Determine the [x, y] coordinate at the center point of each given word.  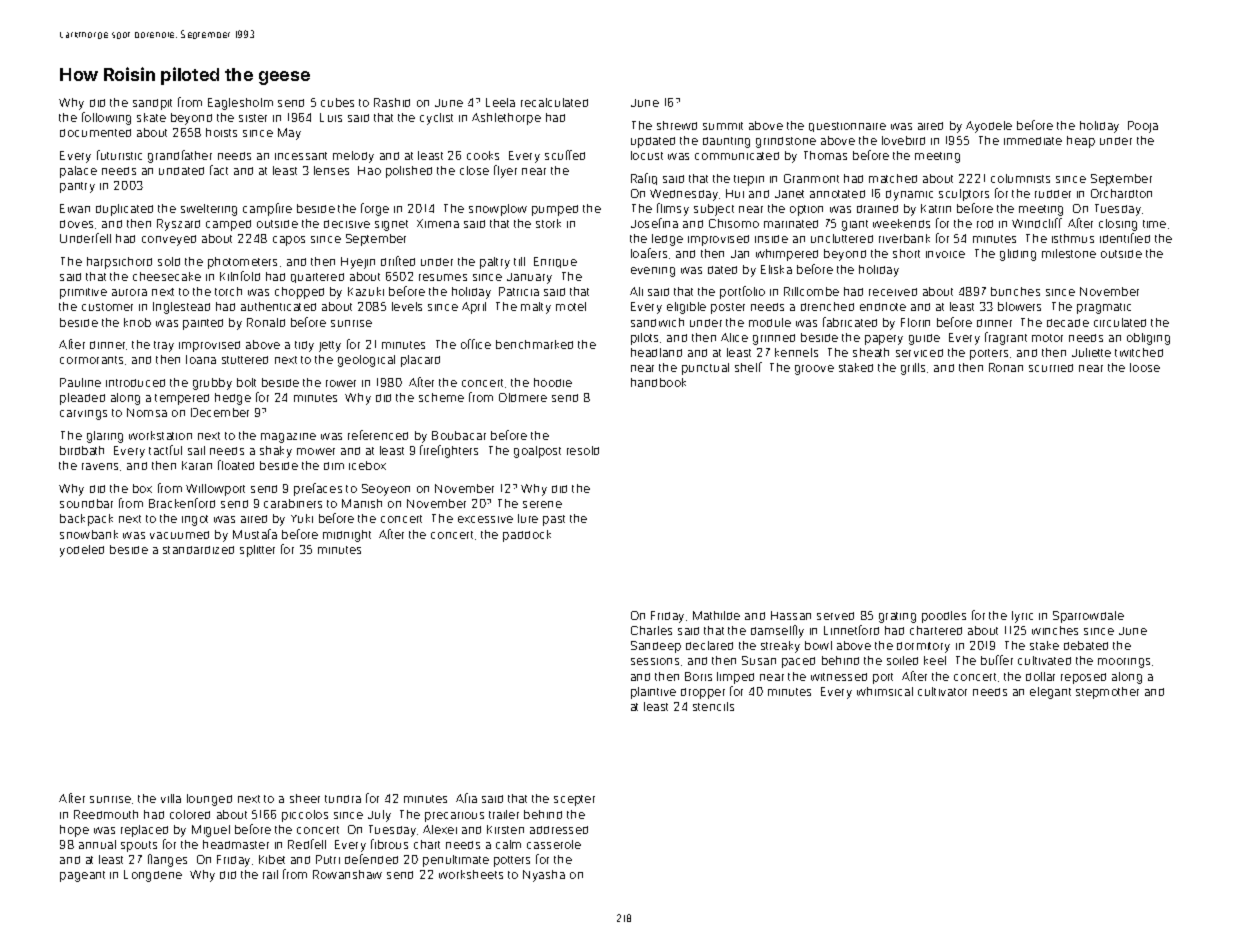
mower [316, 451]
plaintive [653, 693]
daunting [726, 142]
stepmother [1107, 693]
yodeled [82, 551]
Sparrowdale [1088, 617]
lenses [331, 170]
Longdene [153, 876]
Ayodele [989, 127]
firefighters [449, 451]
